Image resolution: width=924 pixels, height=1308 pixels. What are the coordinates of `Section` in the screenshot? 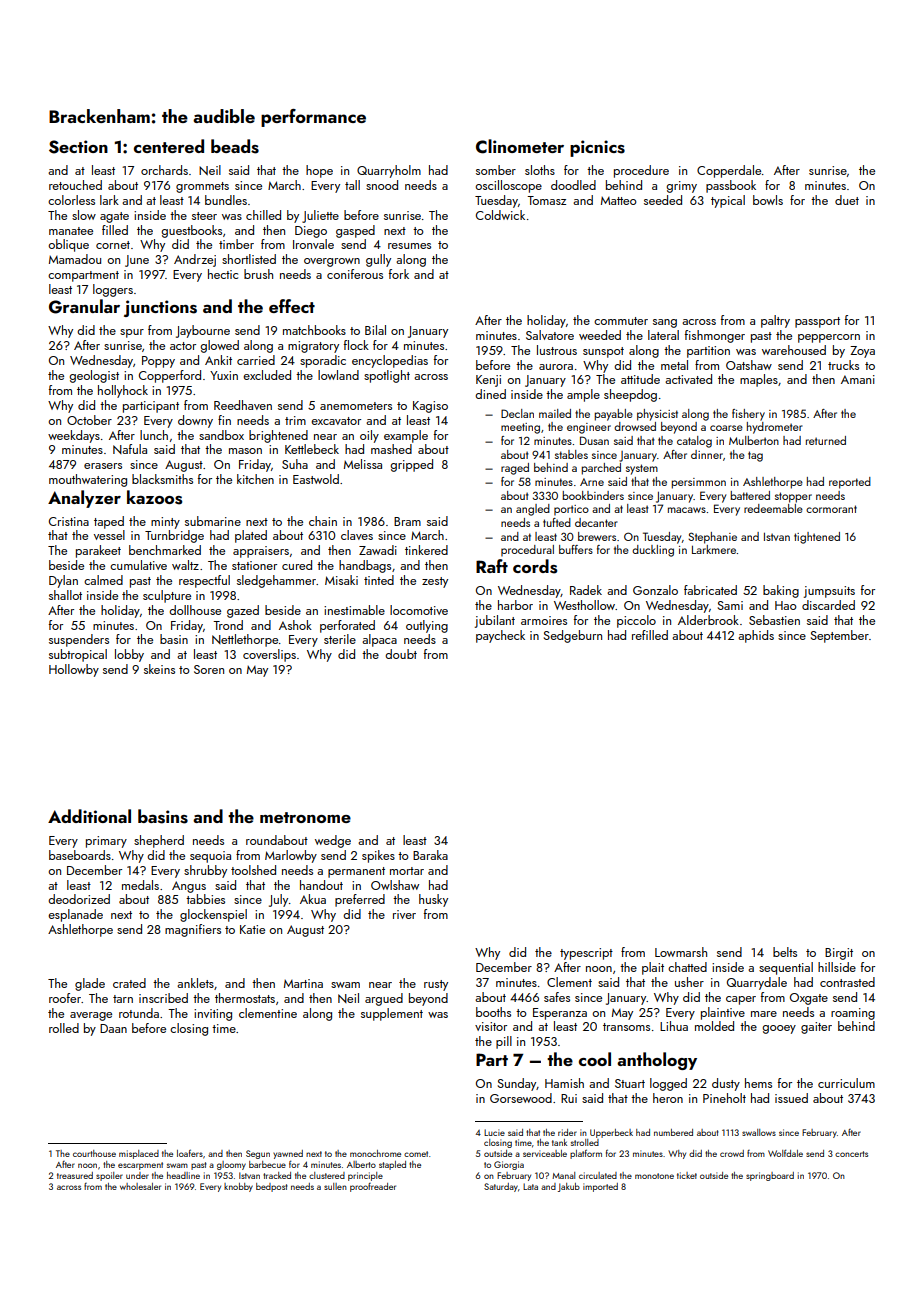 It's located at (78, 147).
